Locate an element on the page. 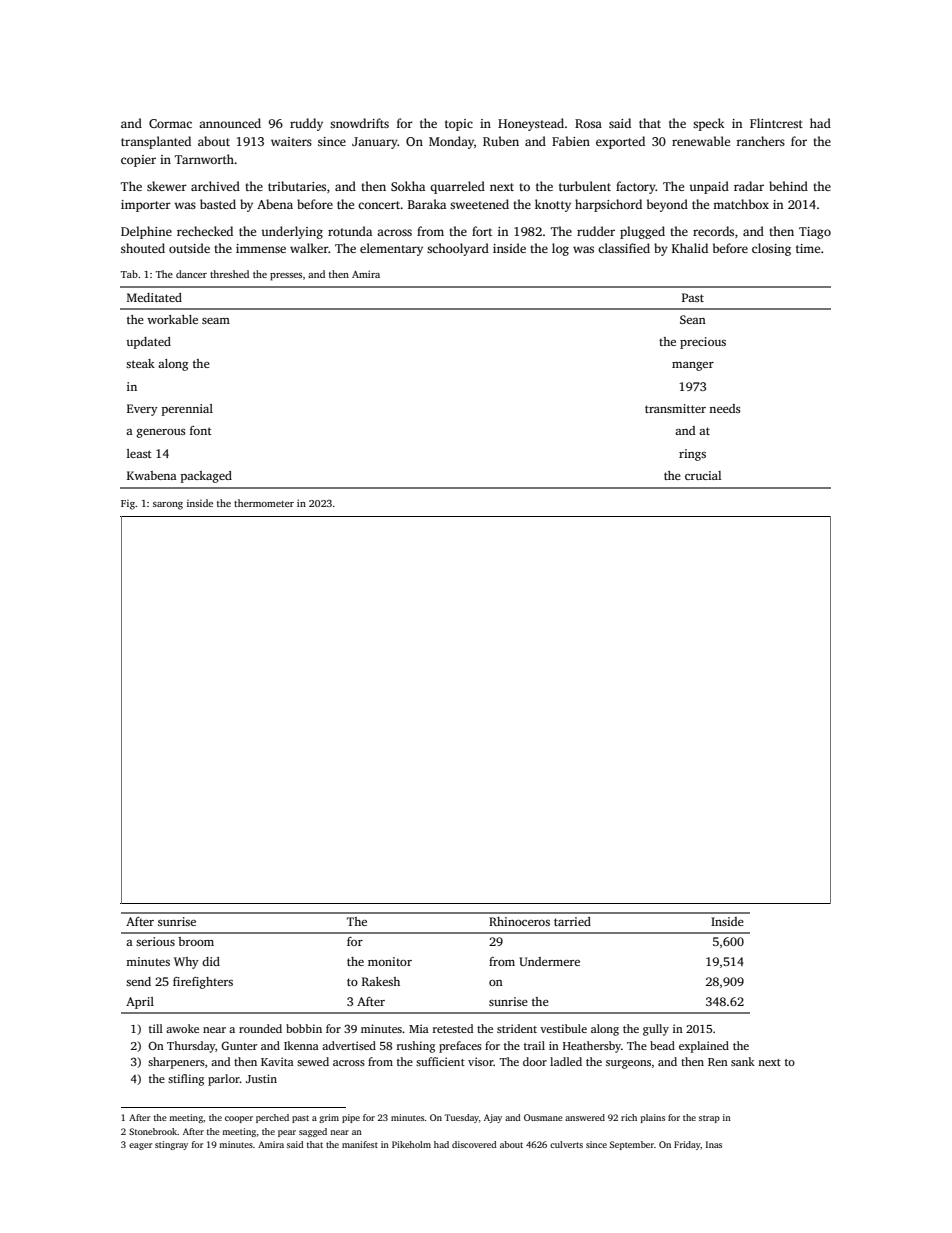 Image resolution: width=952 pixels, height=1233 pixels. rich is located at coordinates (629, 1117).
